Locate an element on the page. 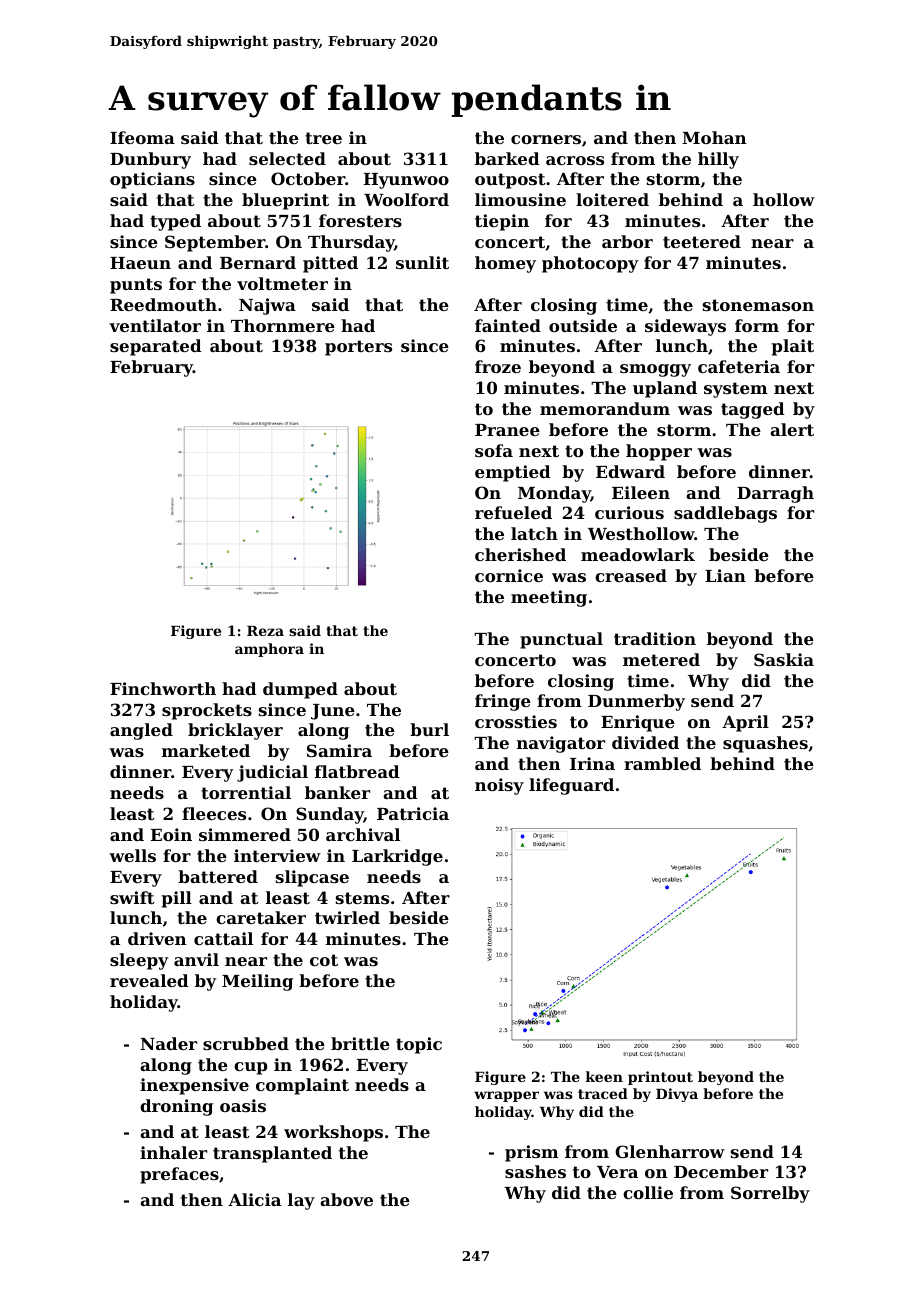 This image has width=924, height=1308. Darragh is located at coordinates (775, 494).
